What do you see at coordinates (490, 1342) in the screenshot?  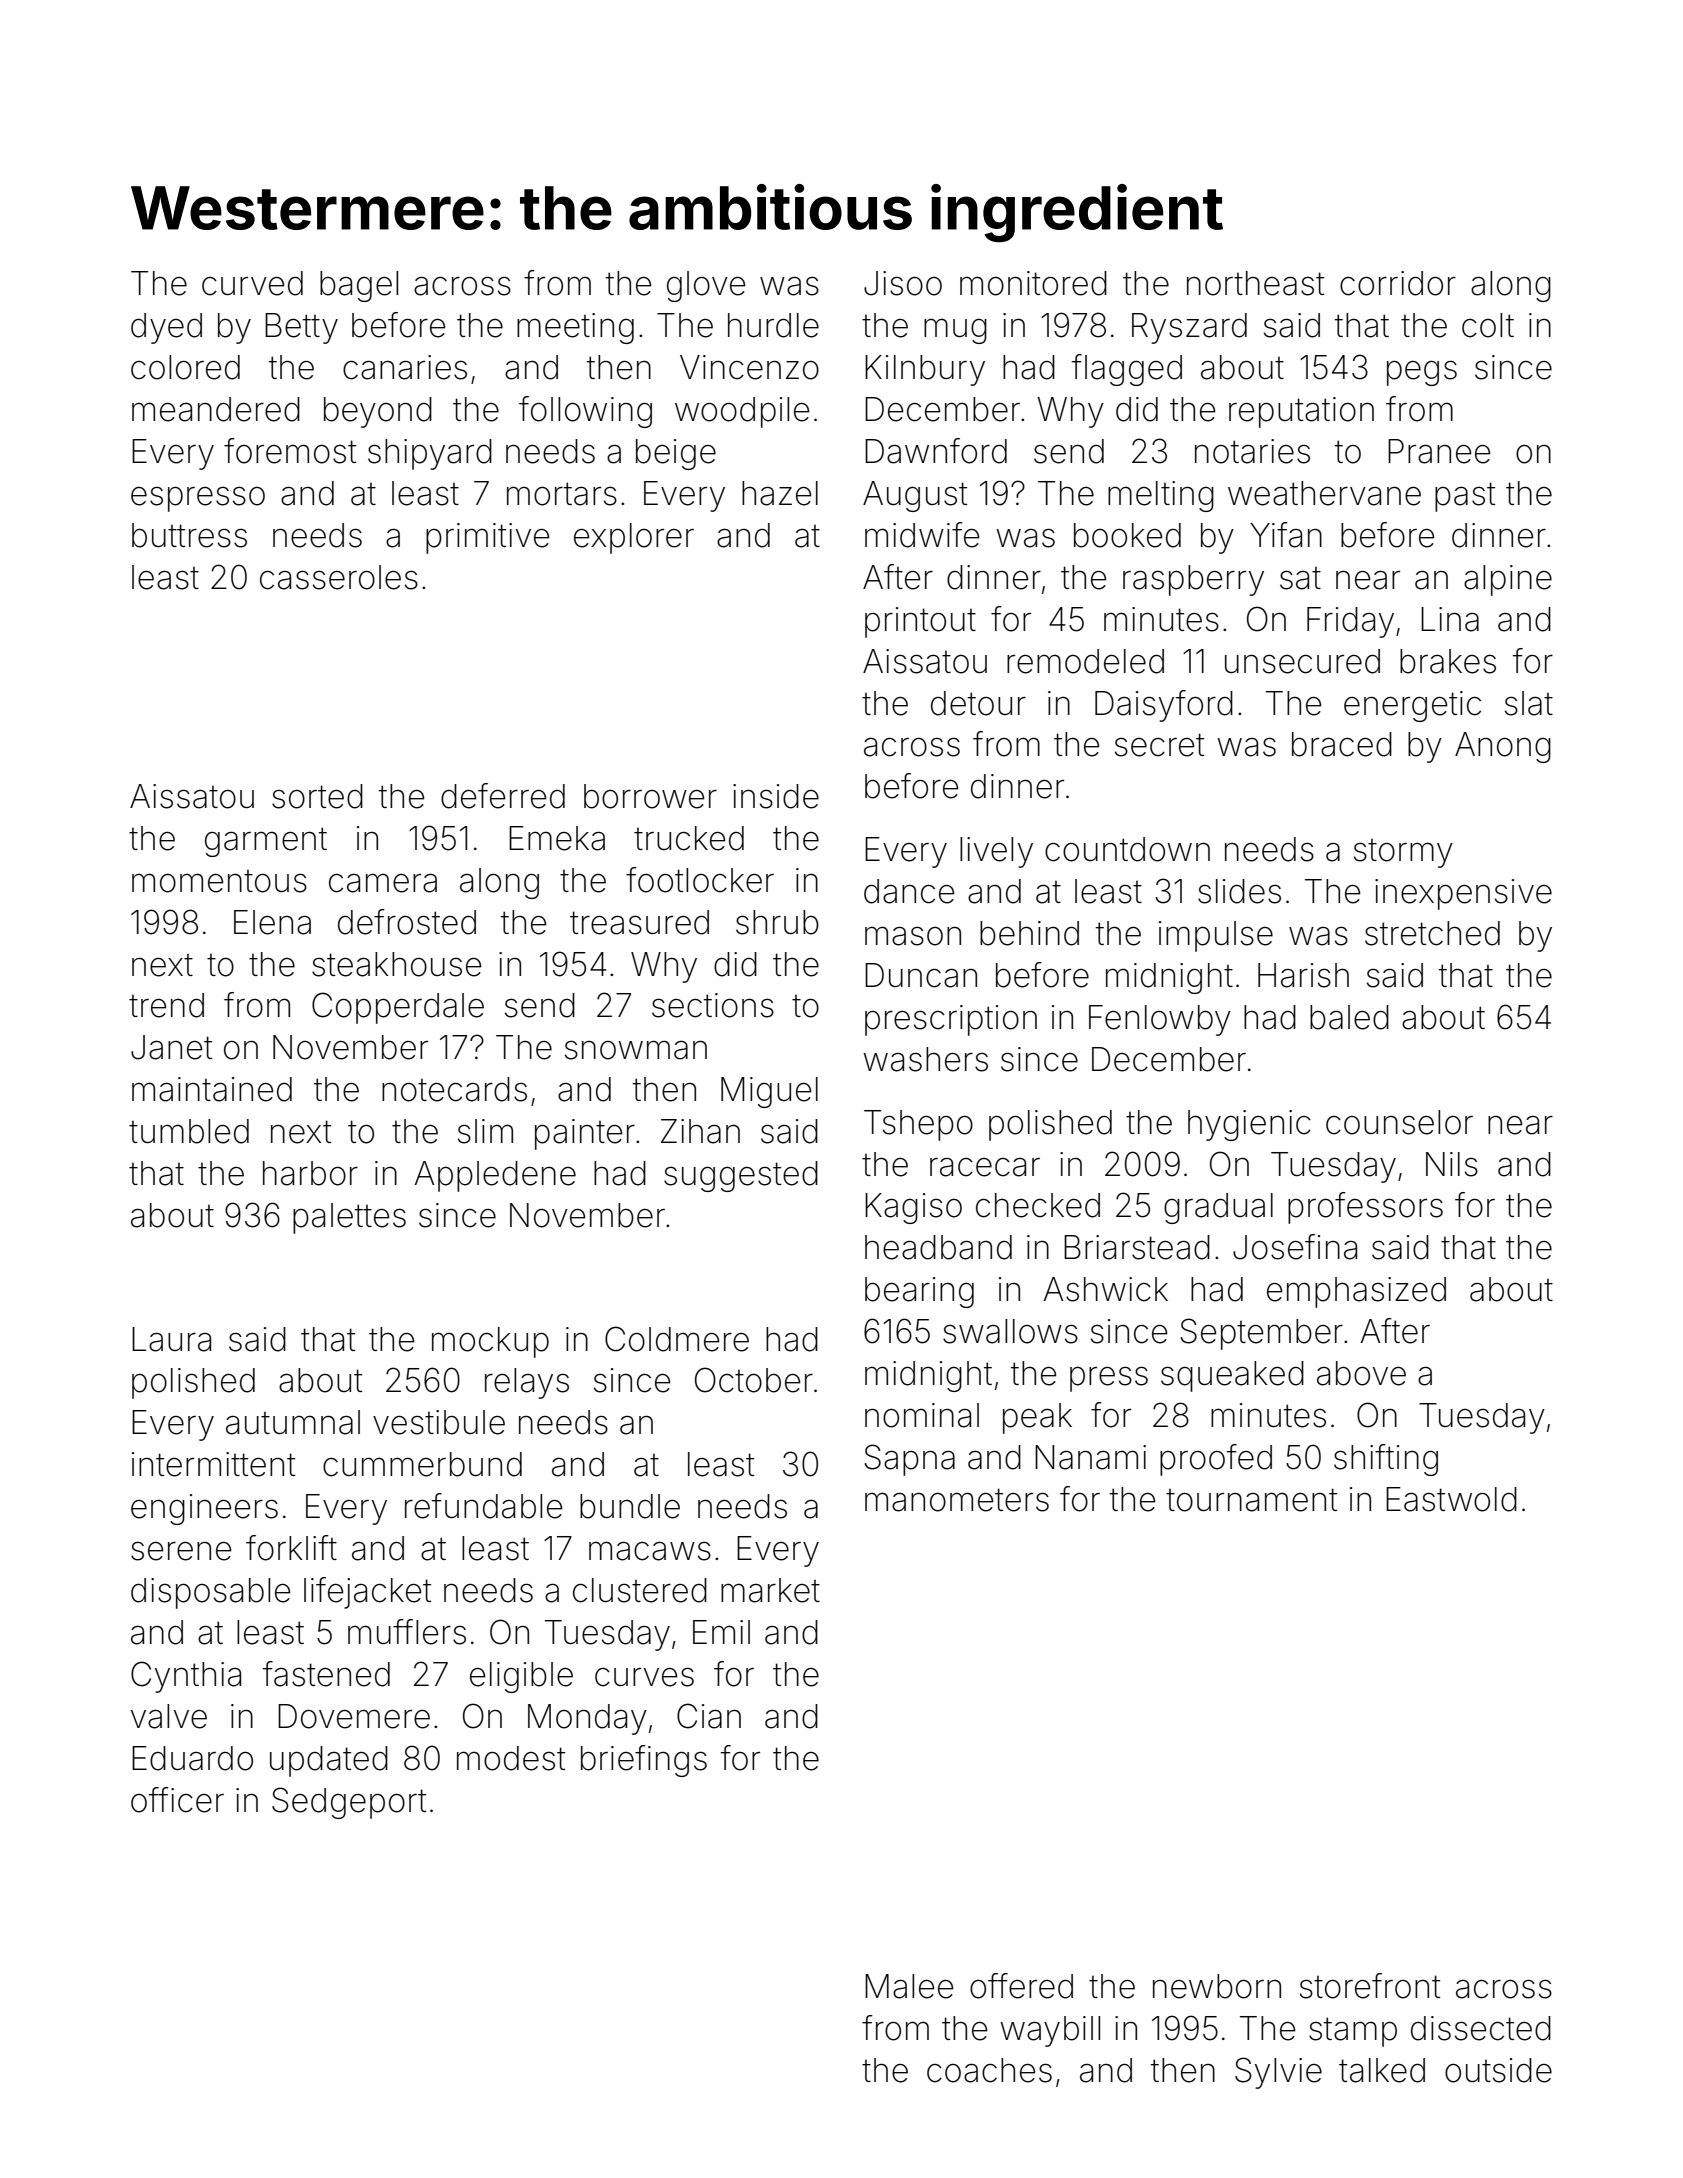 I see `mockup` at bounding box center [490, 1342].
